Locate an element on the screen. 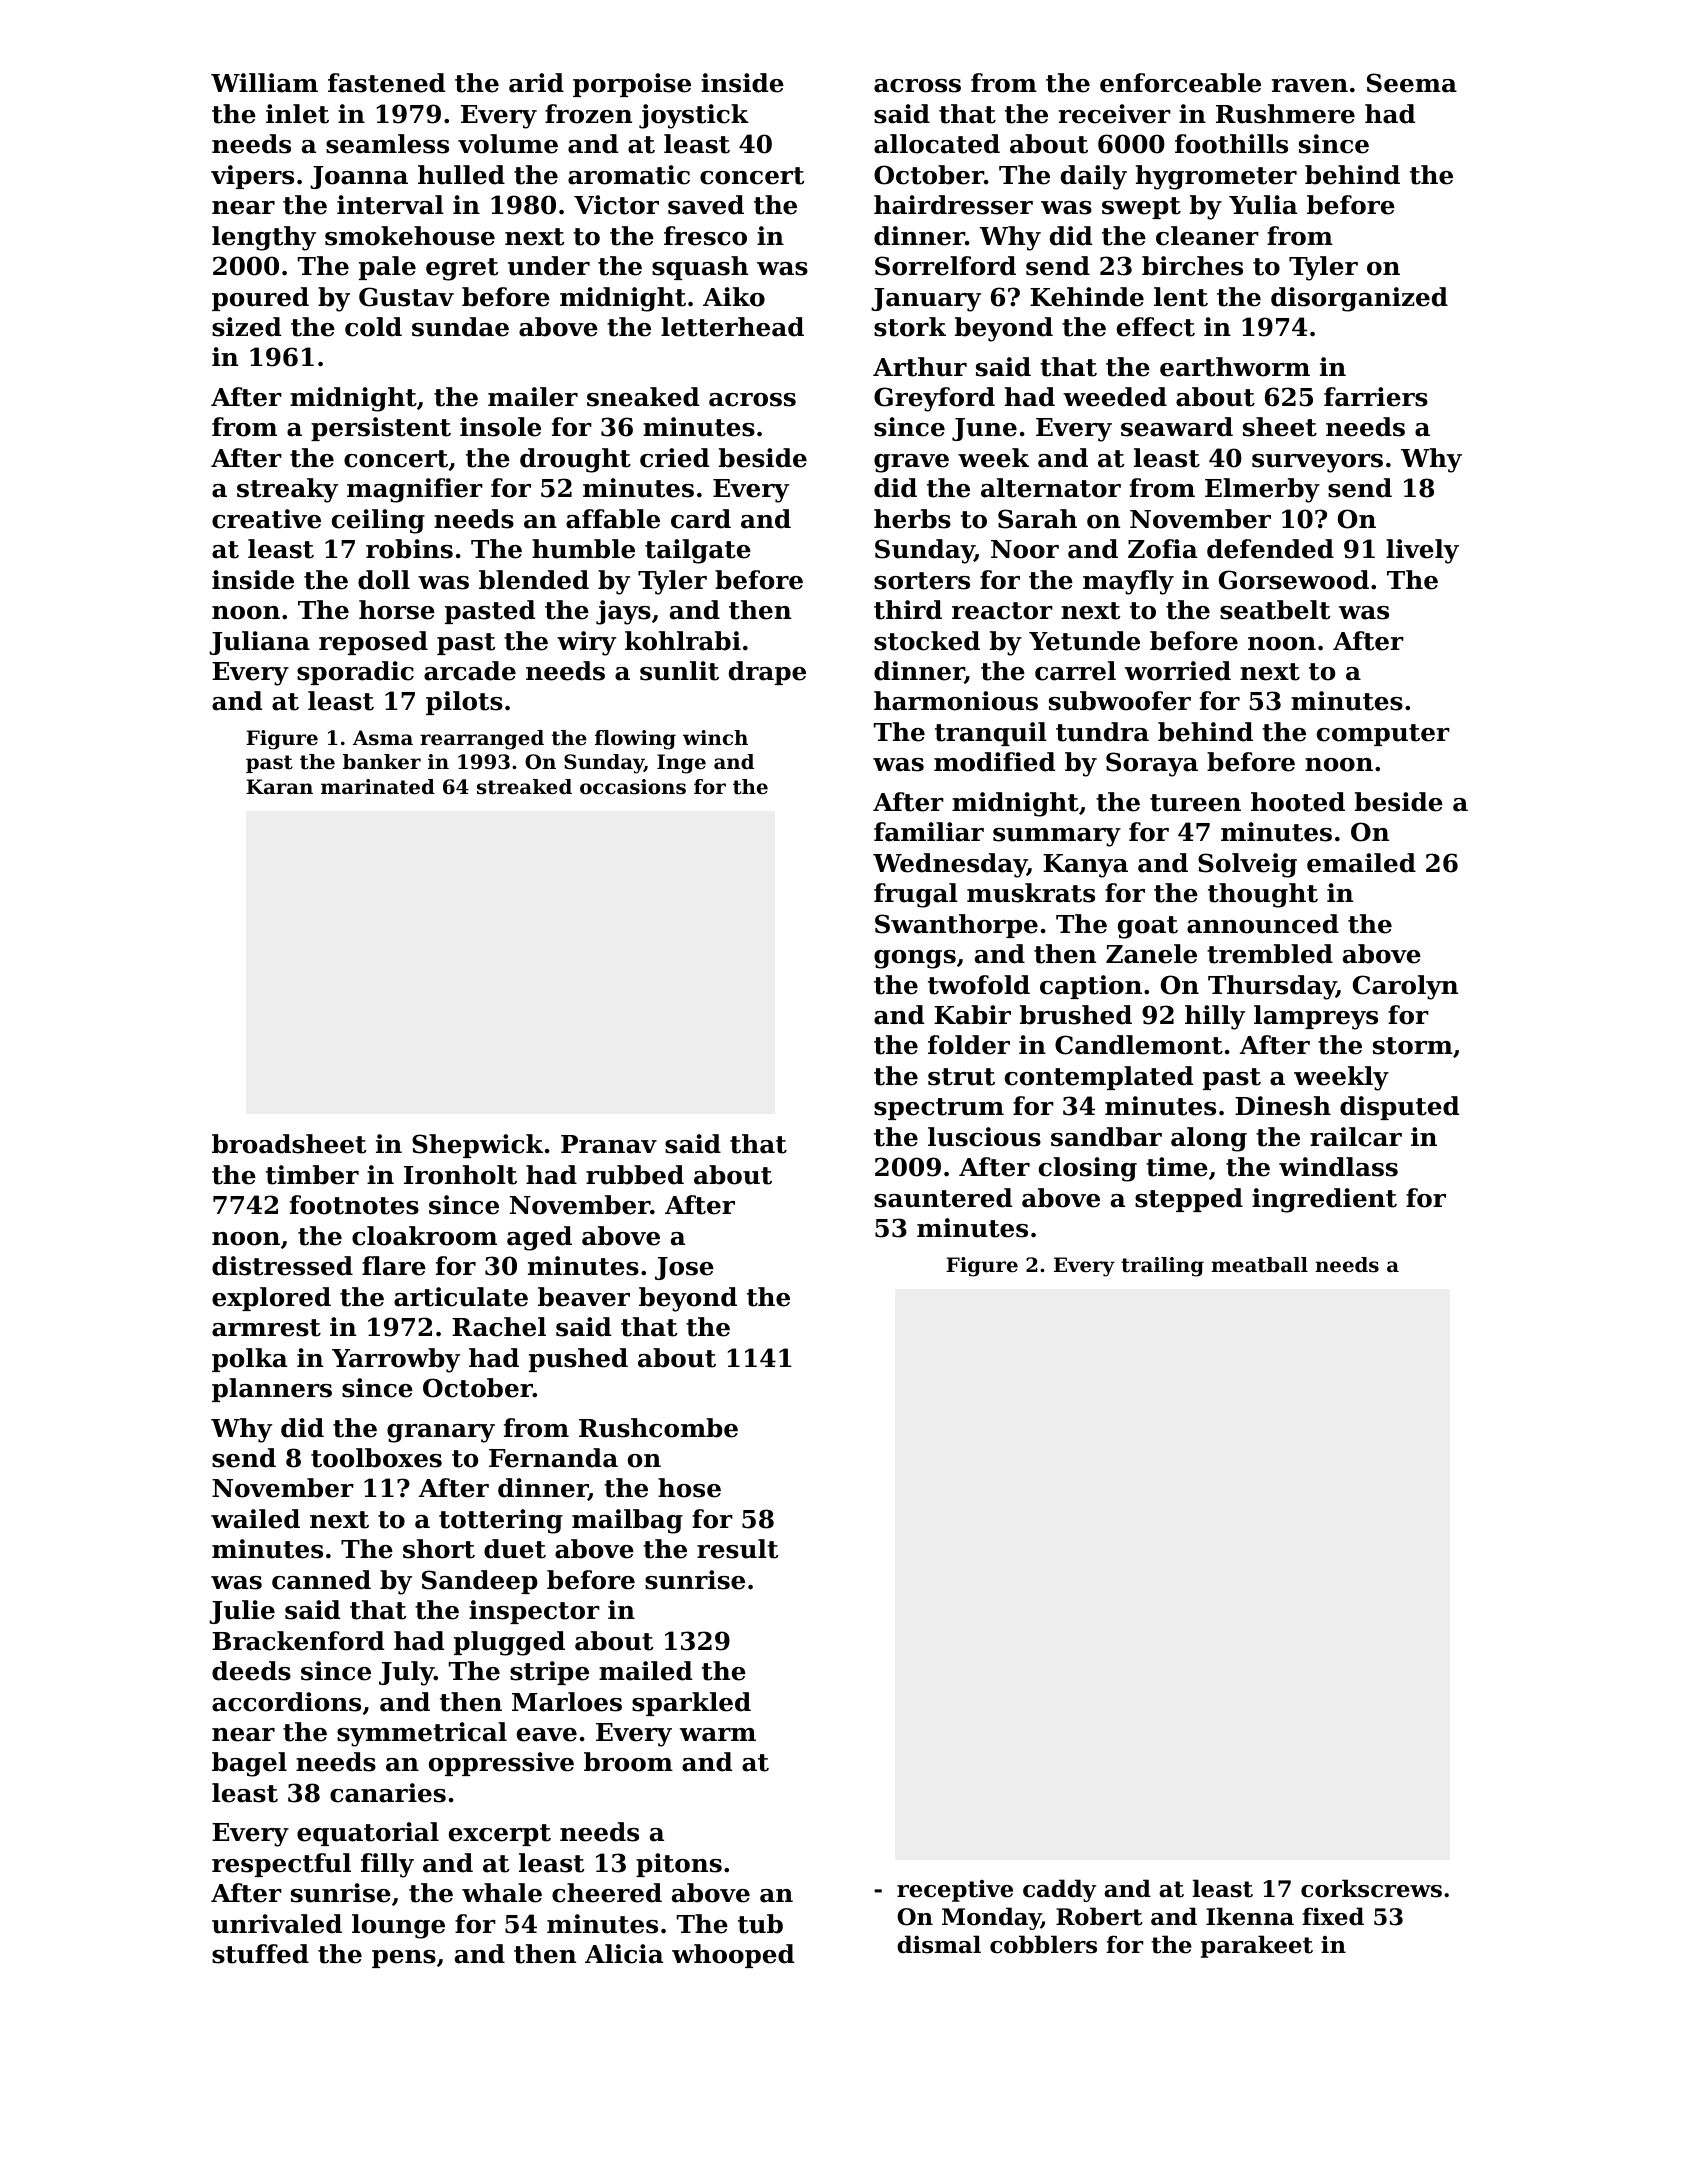 Image resolution: width=1683 pixels, height=2178 pixels. joystick is located at coordinates (694, 116).
